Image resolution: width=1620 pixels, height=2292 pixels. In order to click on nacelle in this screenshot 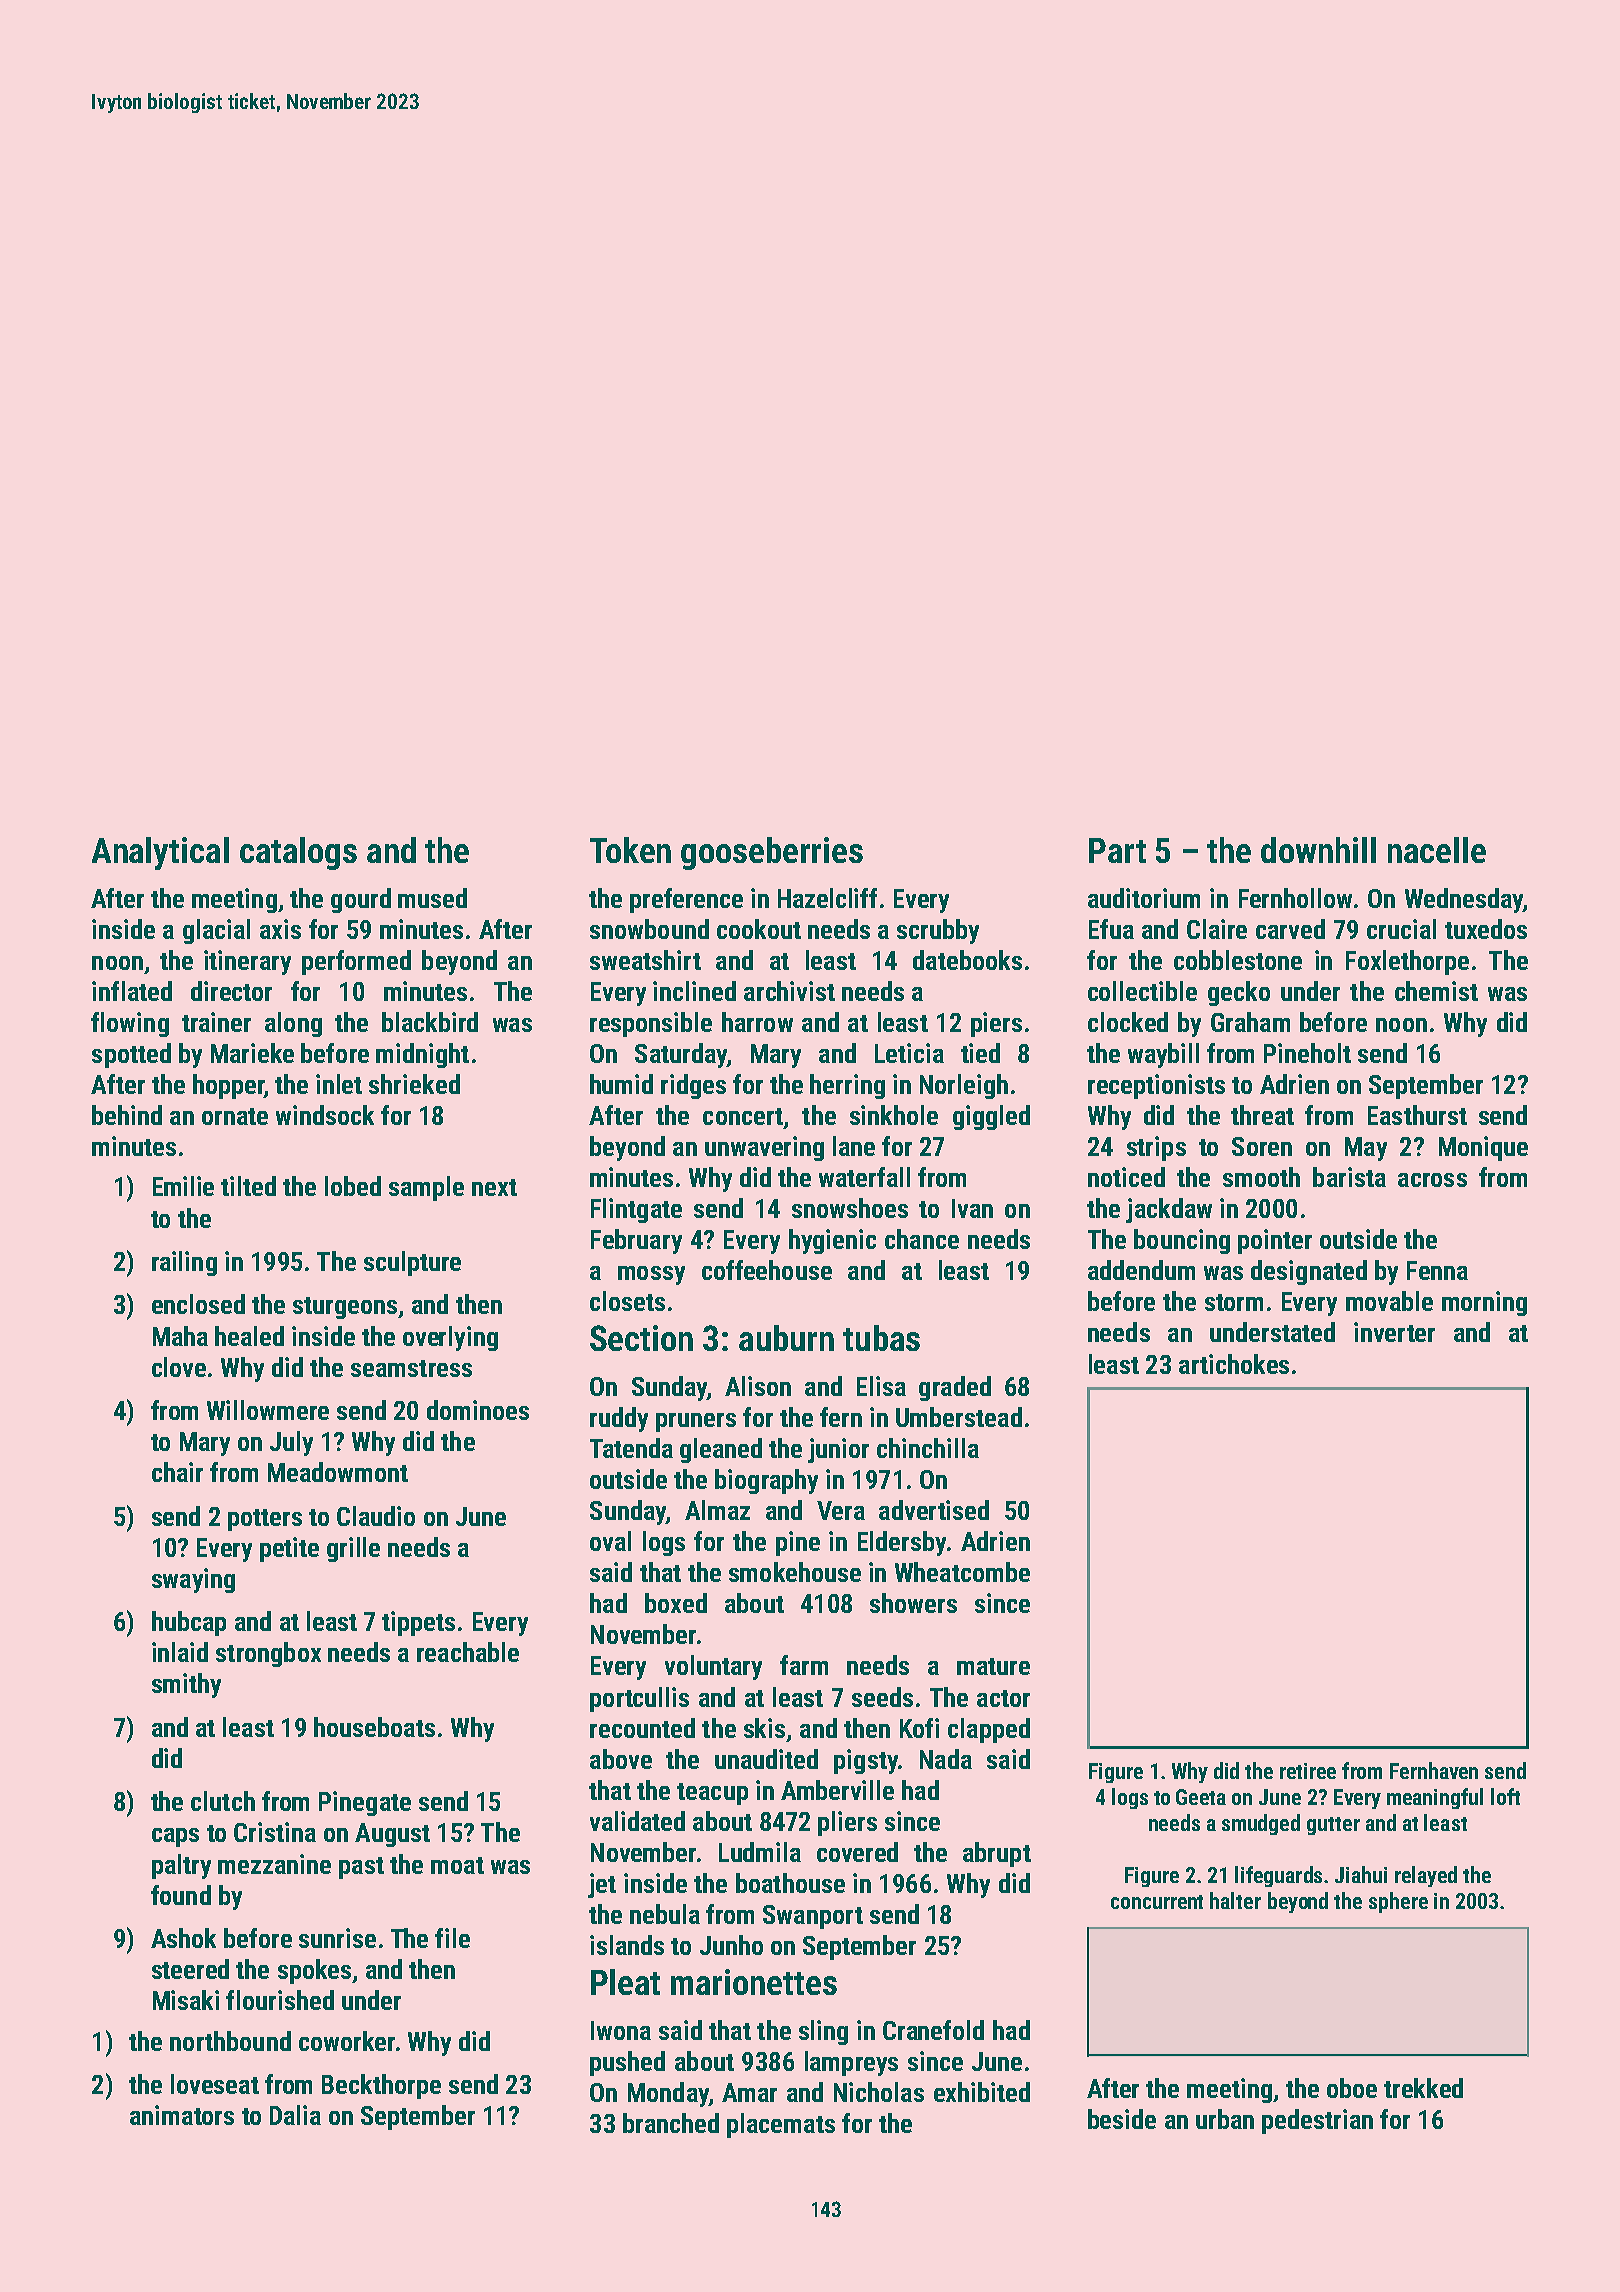, I will do `click(1437, 850)`.
